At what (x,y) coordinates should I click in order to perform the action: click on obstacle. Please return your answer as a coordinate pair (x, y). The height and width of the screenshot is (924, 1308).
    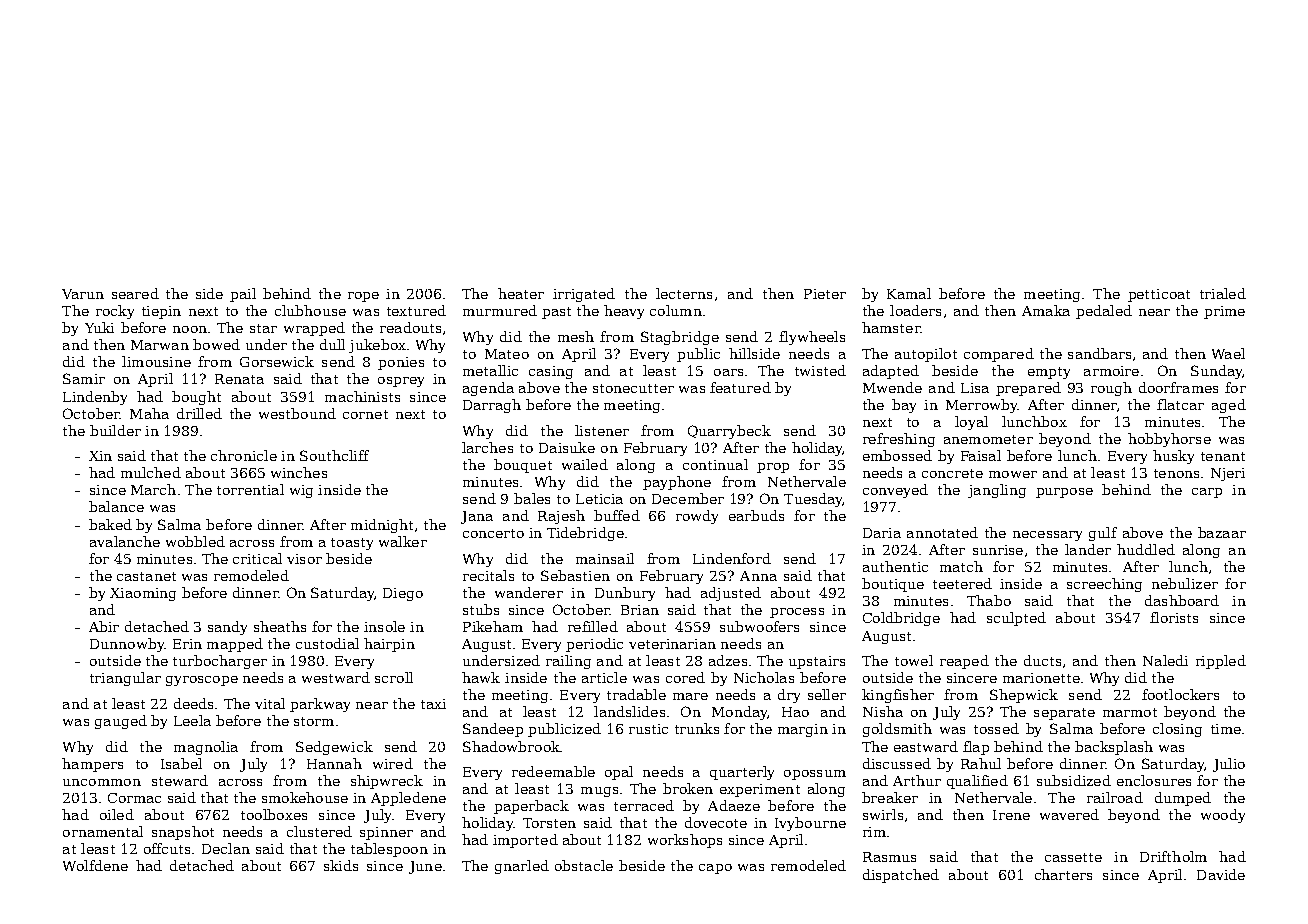
    Looking at the image, I should click on (584, 865).
